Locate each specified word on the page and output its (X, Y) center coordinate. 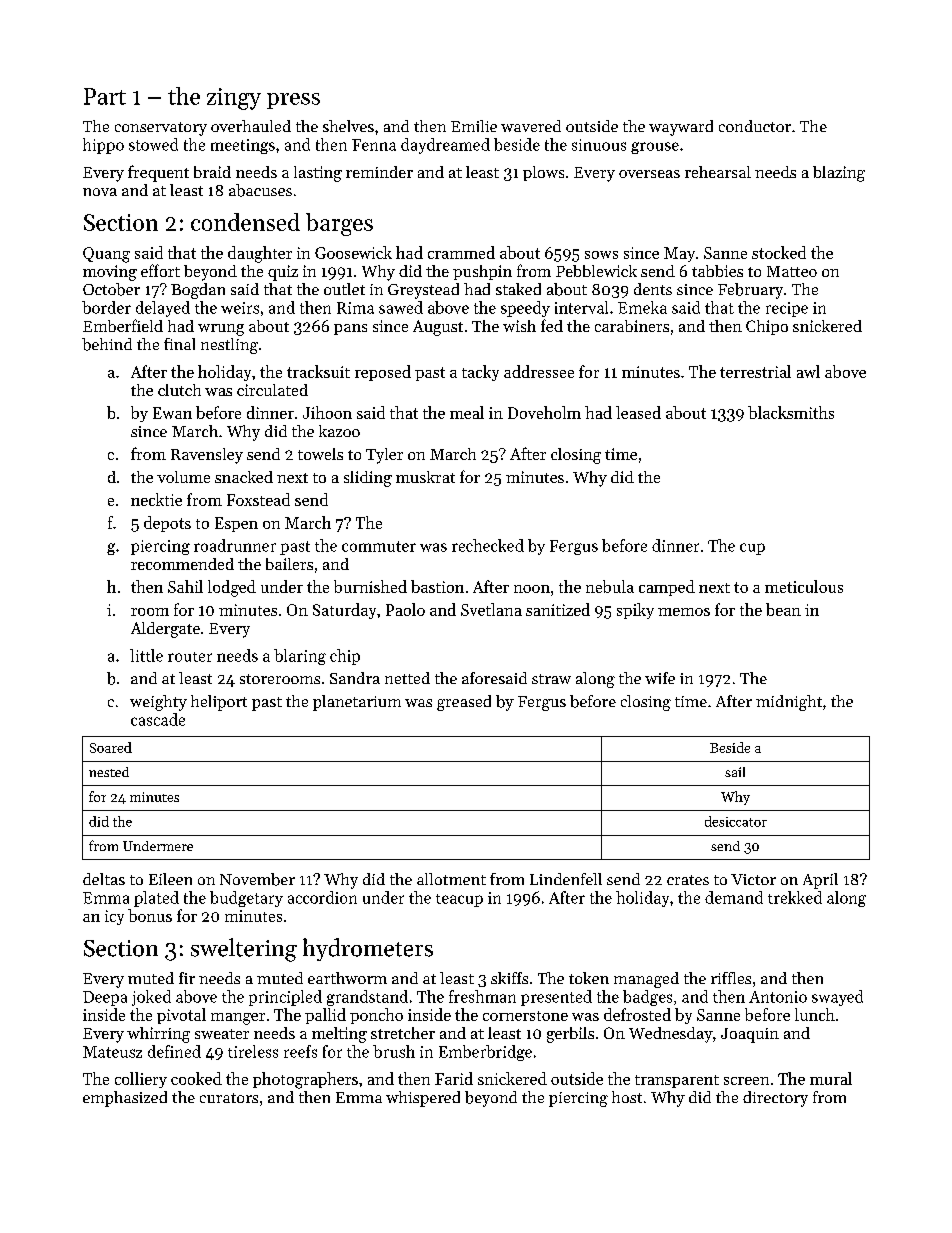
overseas (649, 174)
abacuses (260, 190)
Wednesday (671, 1035)
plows (543, 173)
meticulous (804, 586)
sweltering (244, 950)
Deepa (105, 998)
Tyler (384, 456)
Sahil (185, 586)
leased (638, 412)
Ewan (172, 413)
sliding (368, 479)
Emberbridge (485, 1053)
